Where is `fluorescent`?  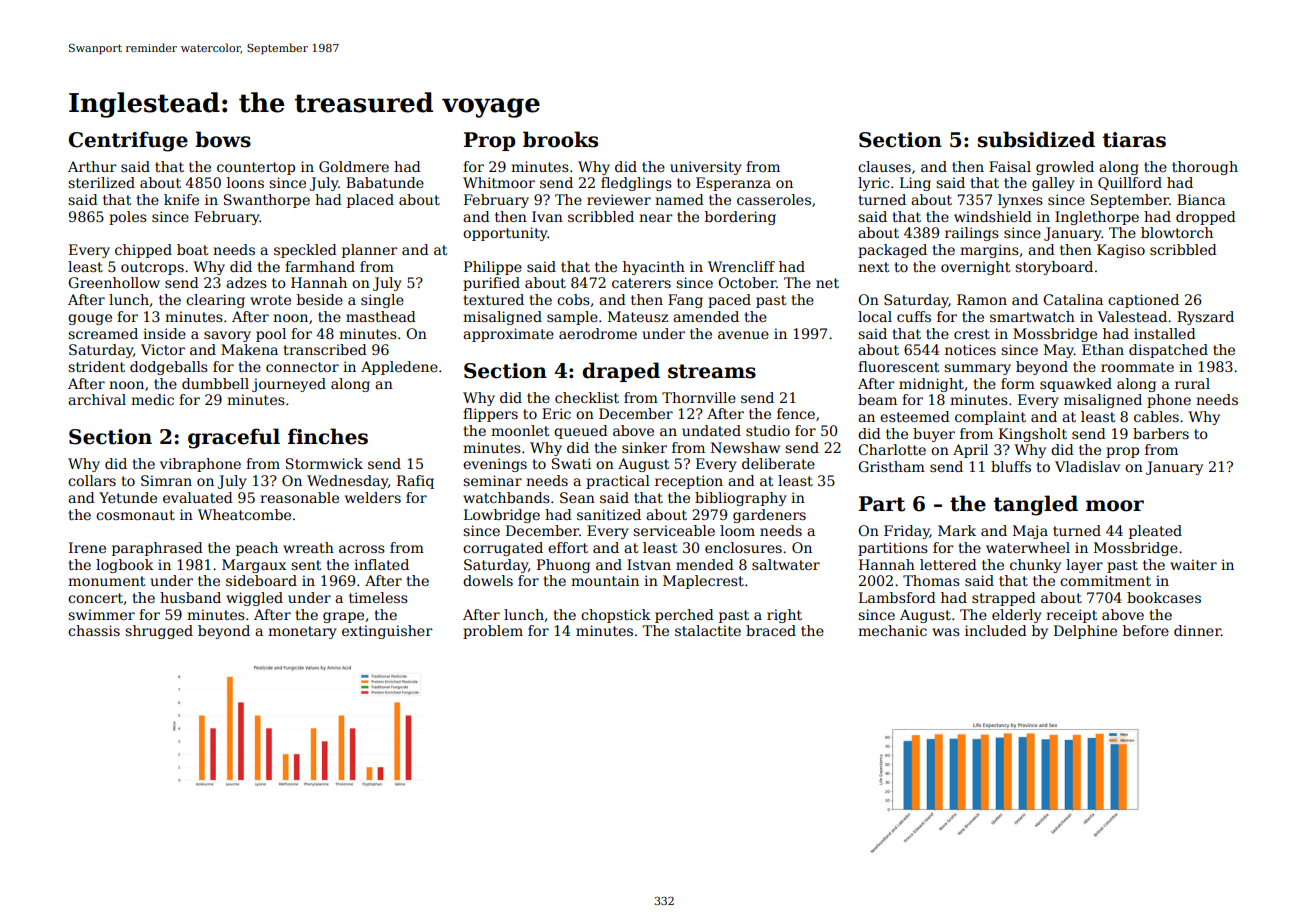 fluorescent is located at coordinates (898, 366).
